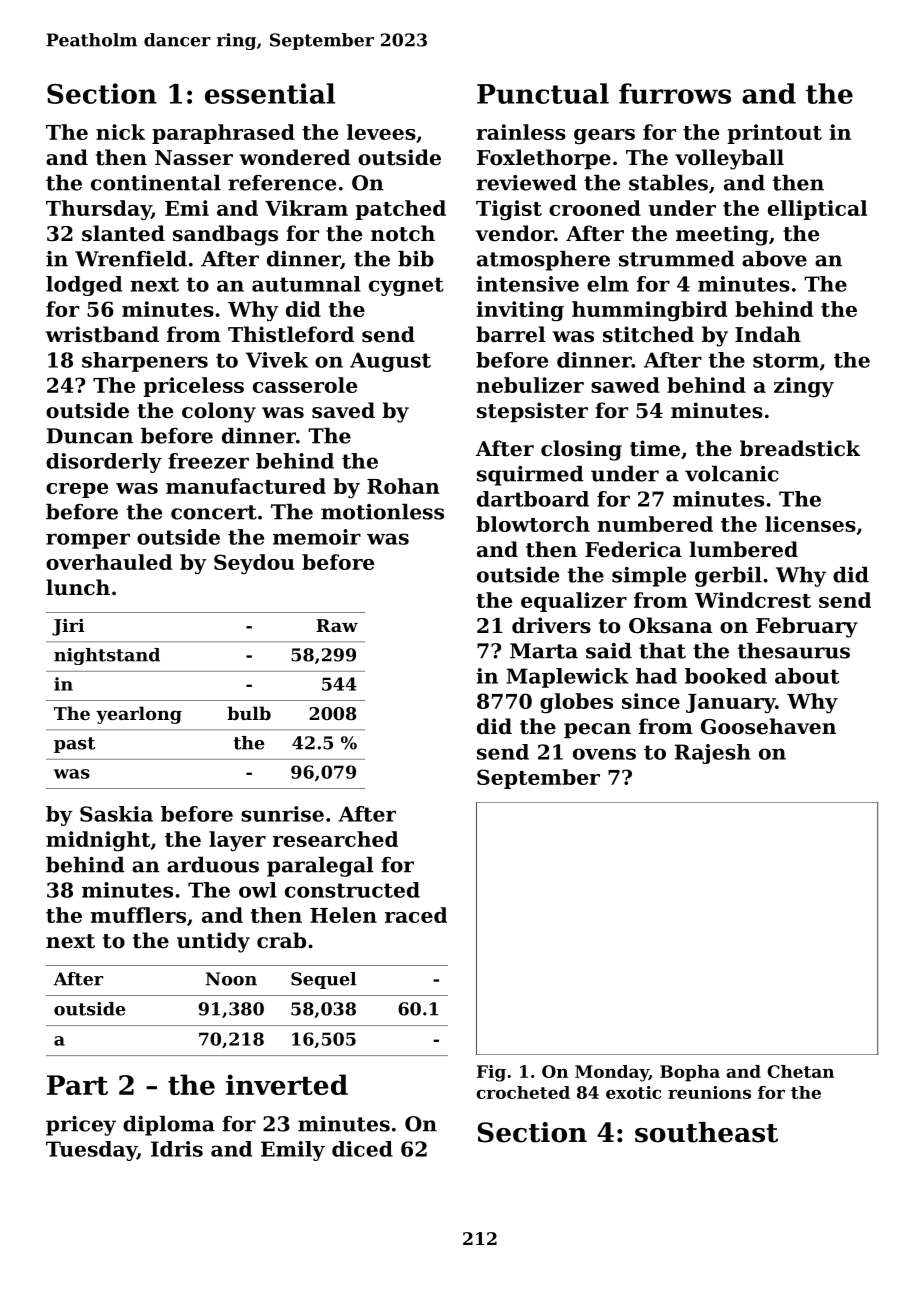 The height and width of the screenshot is (1314, 924). What do you see at coordinates (633, 549) in the screenshot?
I see `Federica` at bounding box center [633, 549].
